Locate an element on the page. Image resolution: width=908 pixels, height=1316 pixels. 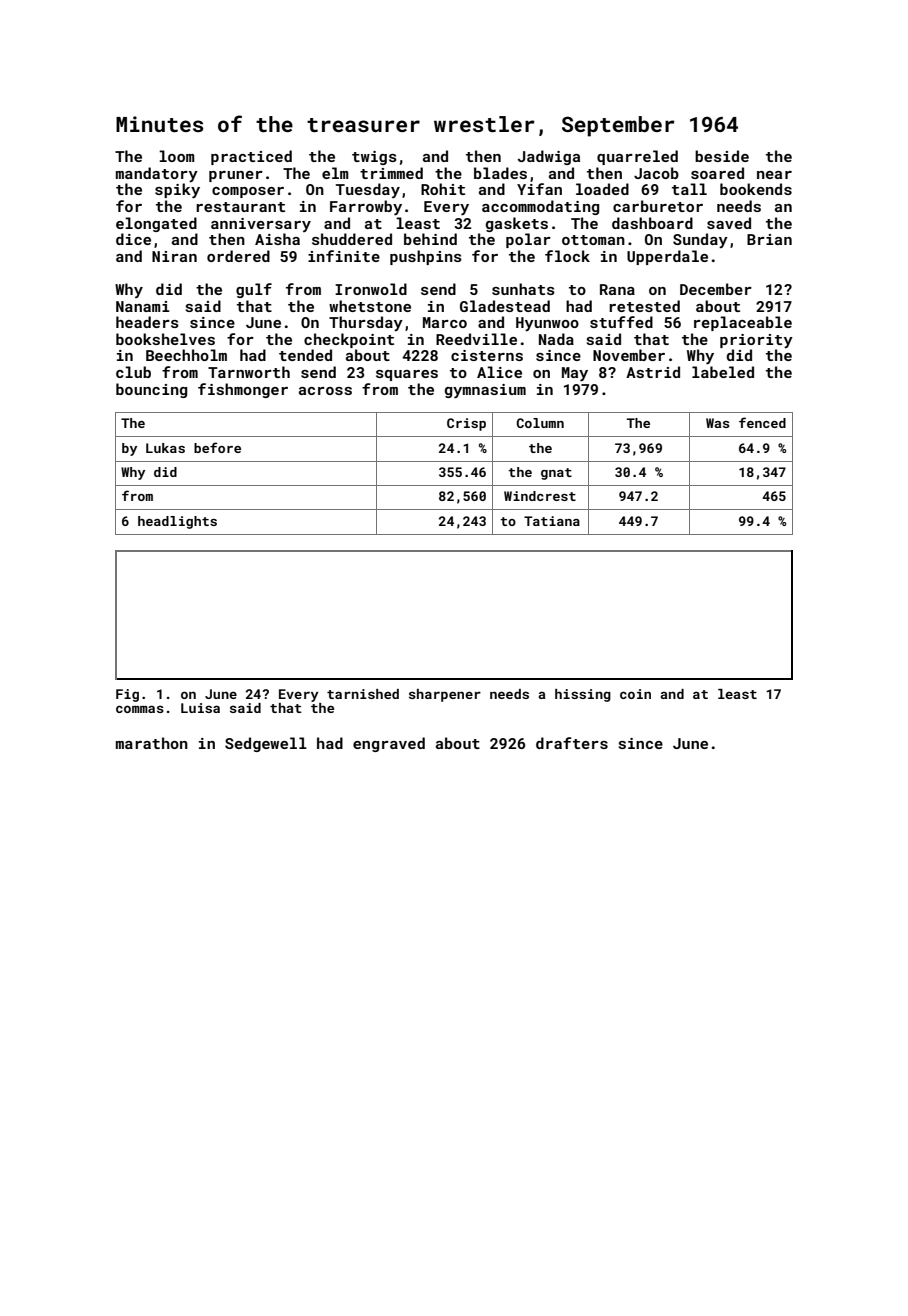
headlights is located at coordinates (177, 522).
